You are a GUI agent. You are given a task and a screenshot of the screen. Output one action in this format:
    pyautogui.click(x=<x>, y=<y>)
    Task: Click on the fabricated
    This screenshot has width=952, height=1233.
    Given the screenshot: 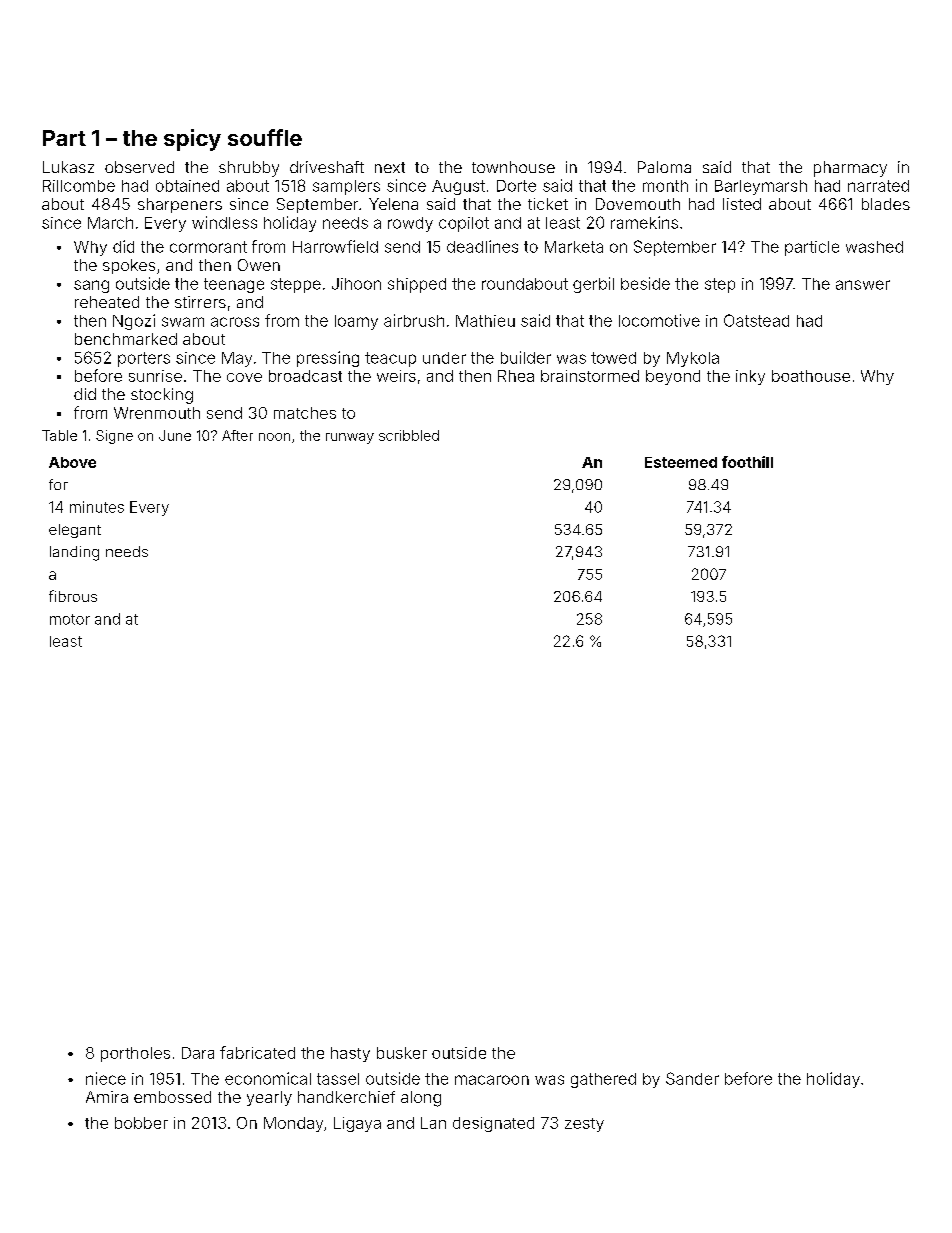 What is the action you would take?
    pyautogui.click(x=257, y=1052)
